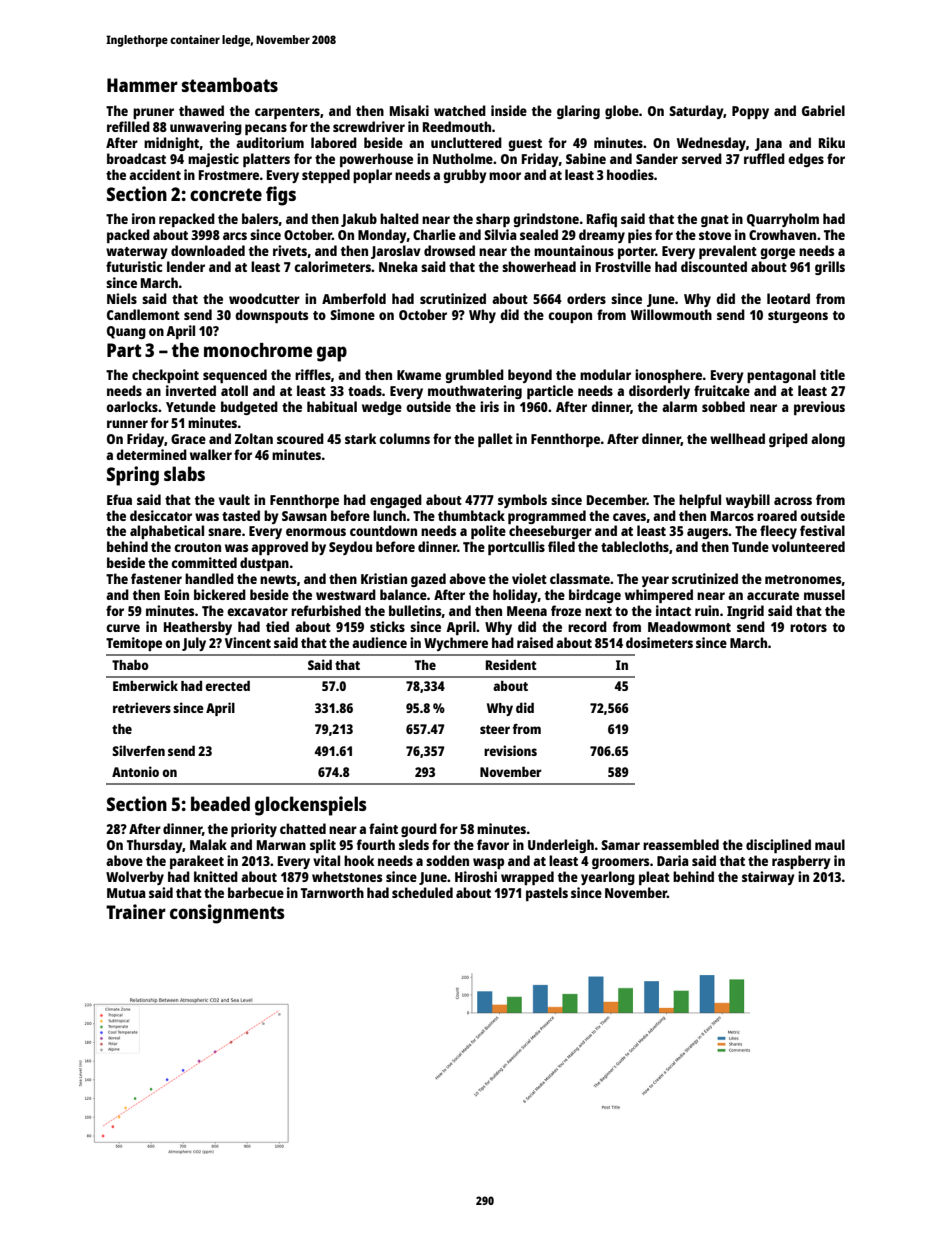 The height and width of the image is (1233, 952). Describe the element at coordinates (142, 85) in the image. I see `Hammer` at that location.
